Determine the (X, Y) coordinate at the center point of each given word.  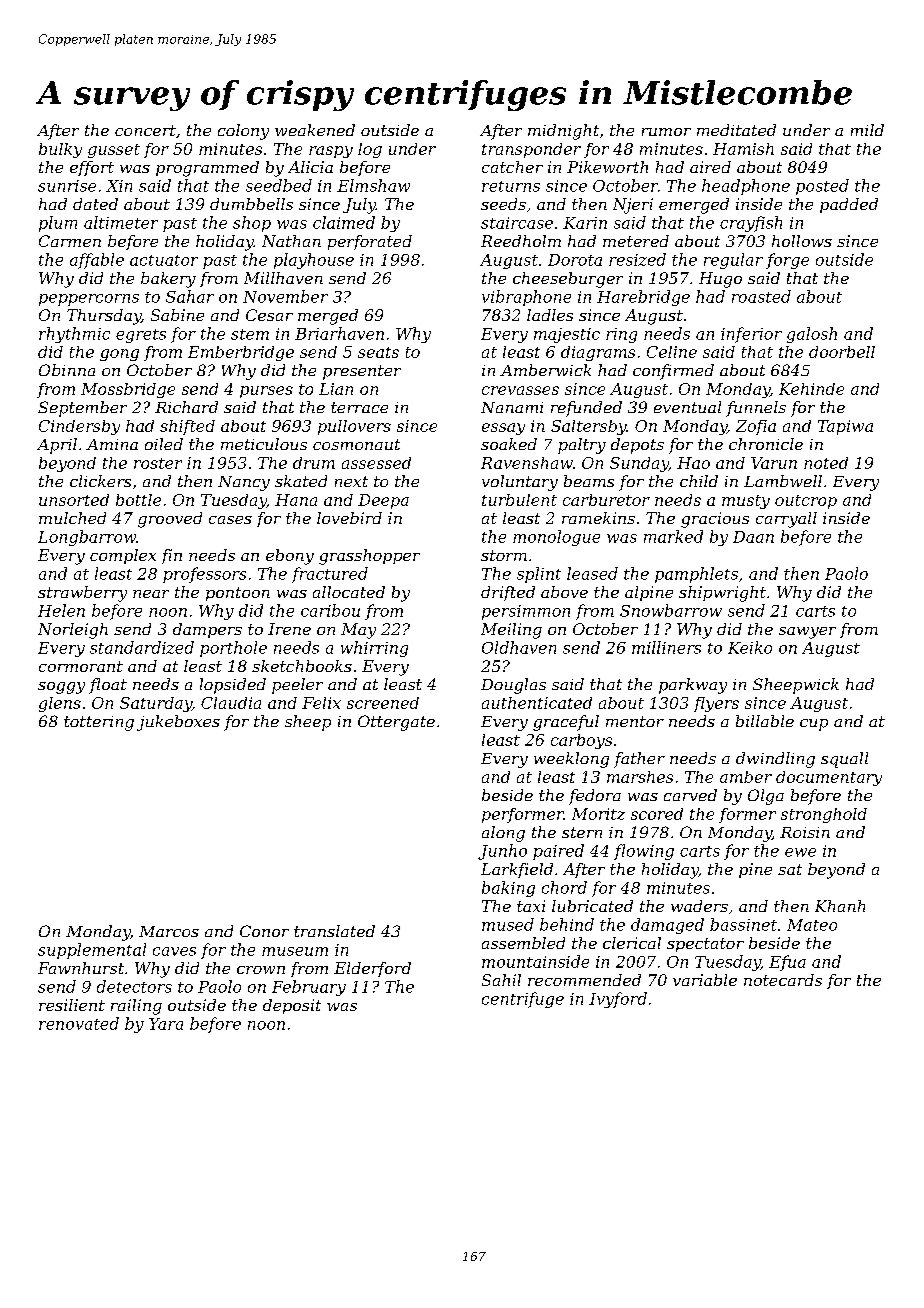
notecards (783, 980)
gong (119, 355)
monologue (556, 538)
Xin (119, 186)
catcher (512, 167)
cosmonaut (356, 444)
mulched (72, 518)
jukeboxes (178, 723)
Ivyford (618, 1000)
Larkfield (517, 870)
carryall (786, 520)
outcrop (806, 502)
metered (636, 241)
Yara (166, 1024)
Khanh (840, 906)
